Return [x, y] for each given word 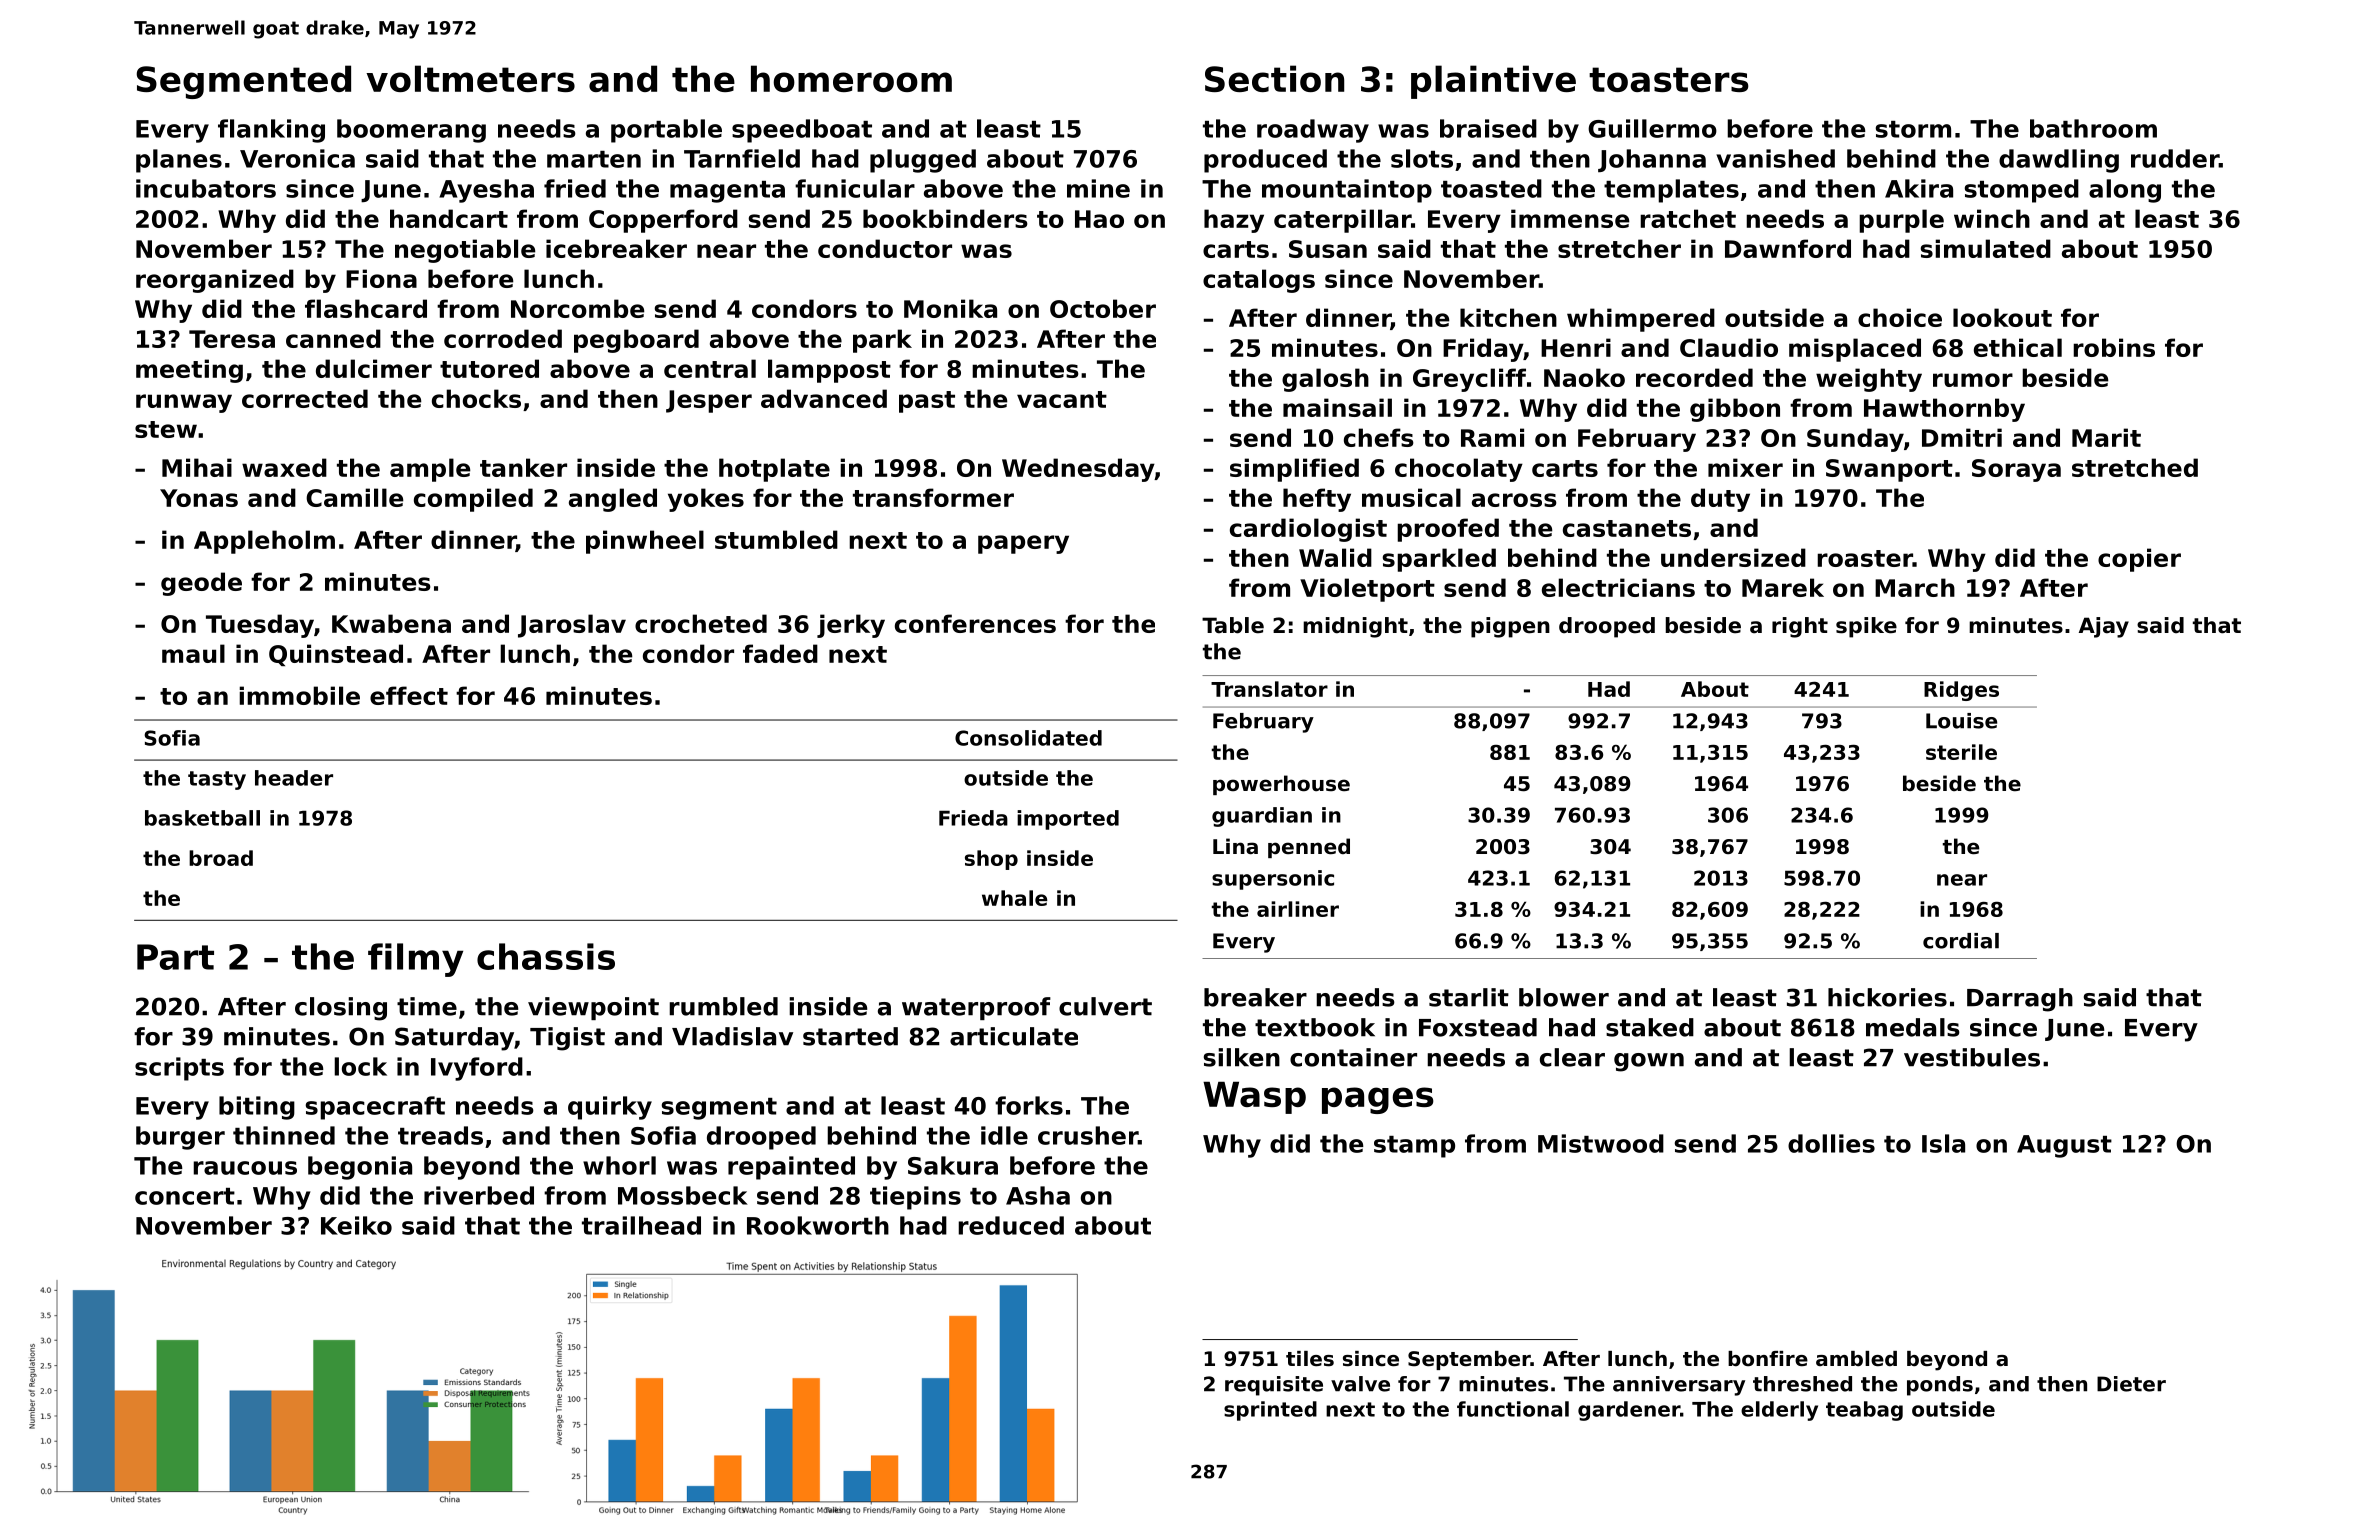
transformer [933, 497]
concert [185, 1196]
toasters [1669, 79]
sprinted [1270, 1411]
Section [1274, 78]
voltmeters [470, 78]
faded [780, 653]
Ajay [2104, 627]
